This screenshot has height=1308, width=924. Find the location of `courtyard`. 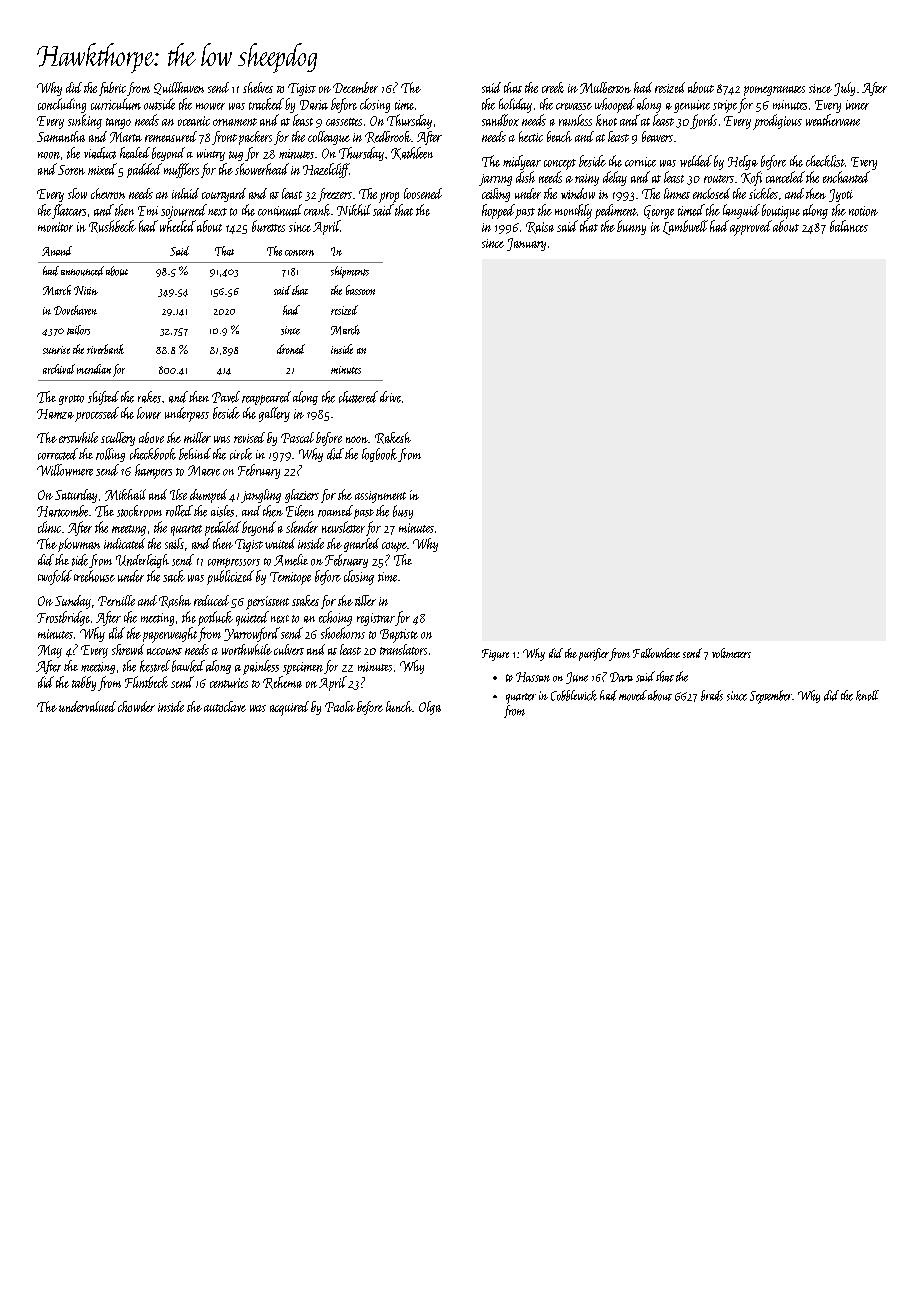

courtyard is located at coordinates (224, 195).
